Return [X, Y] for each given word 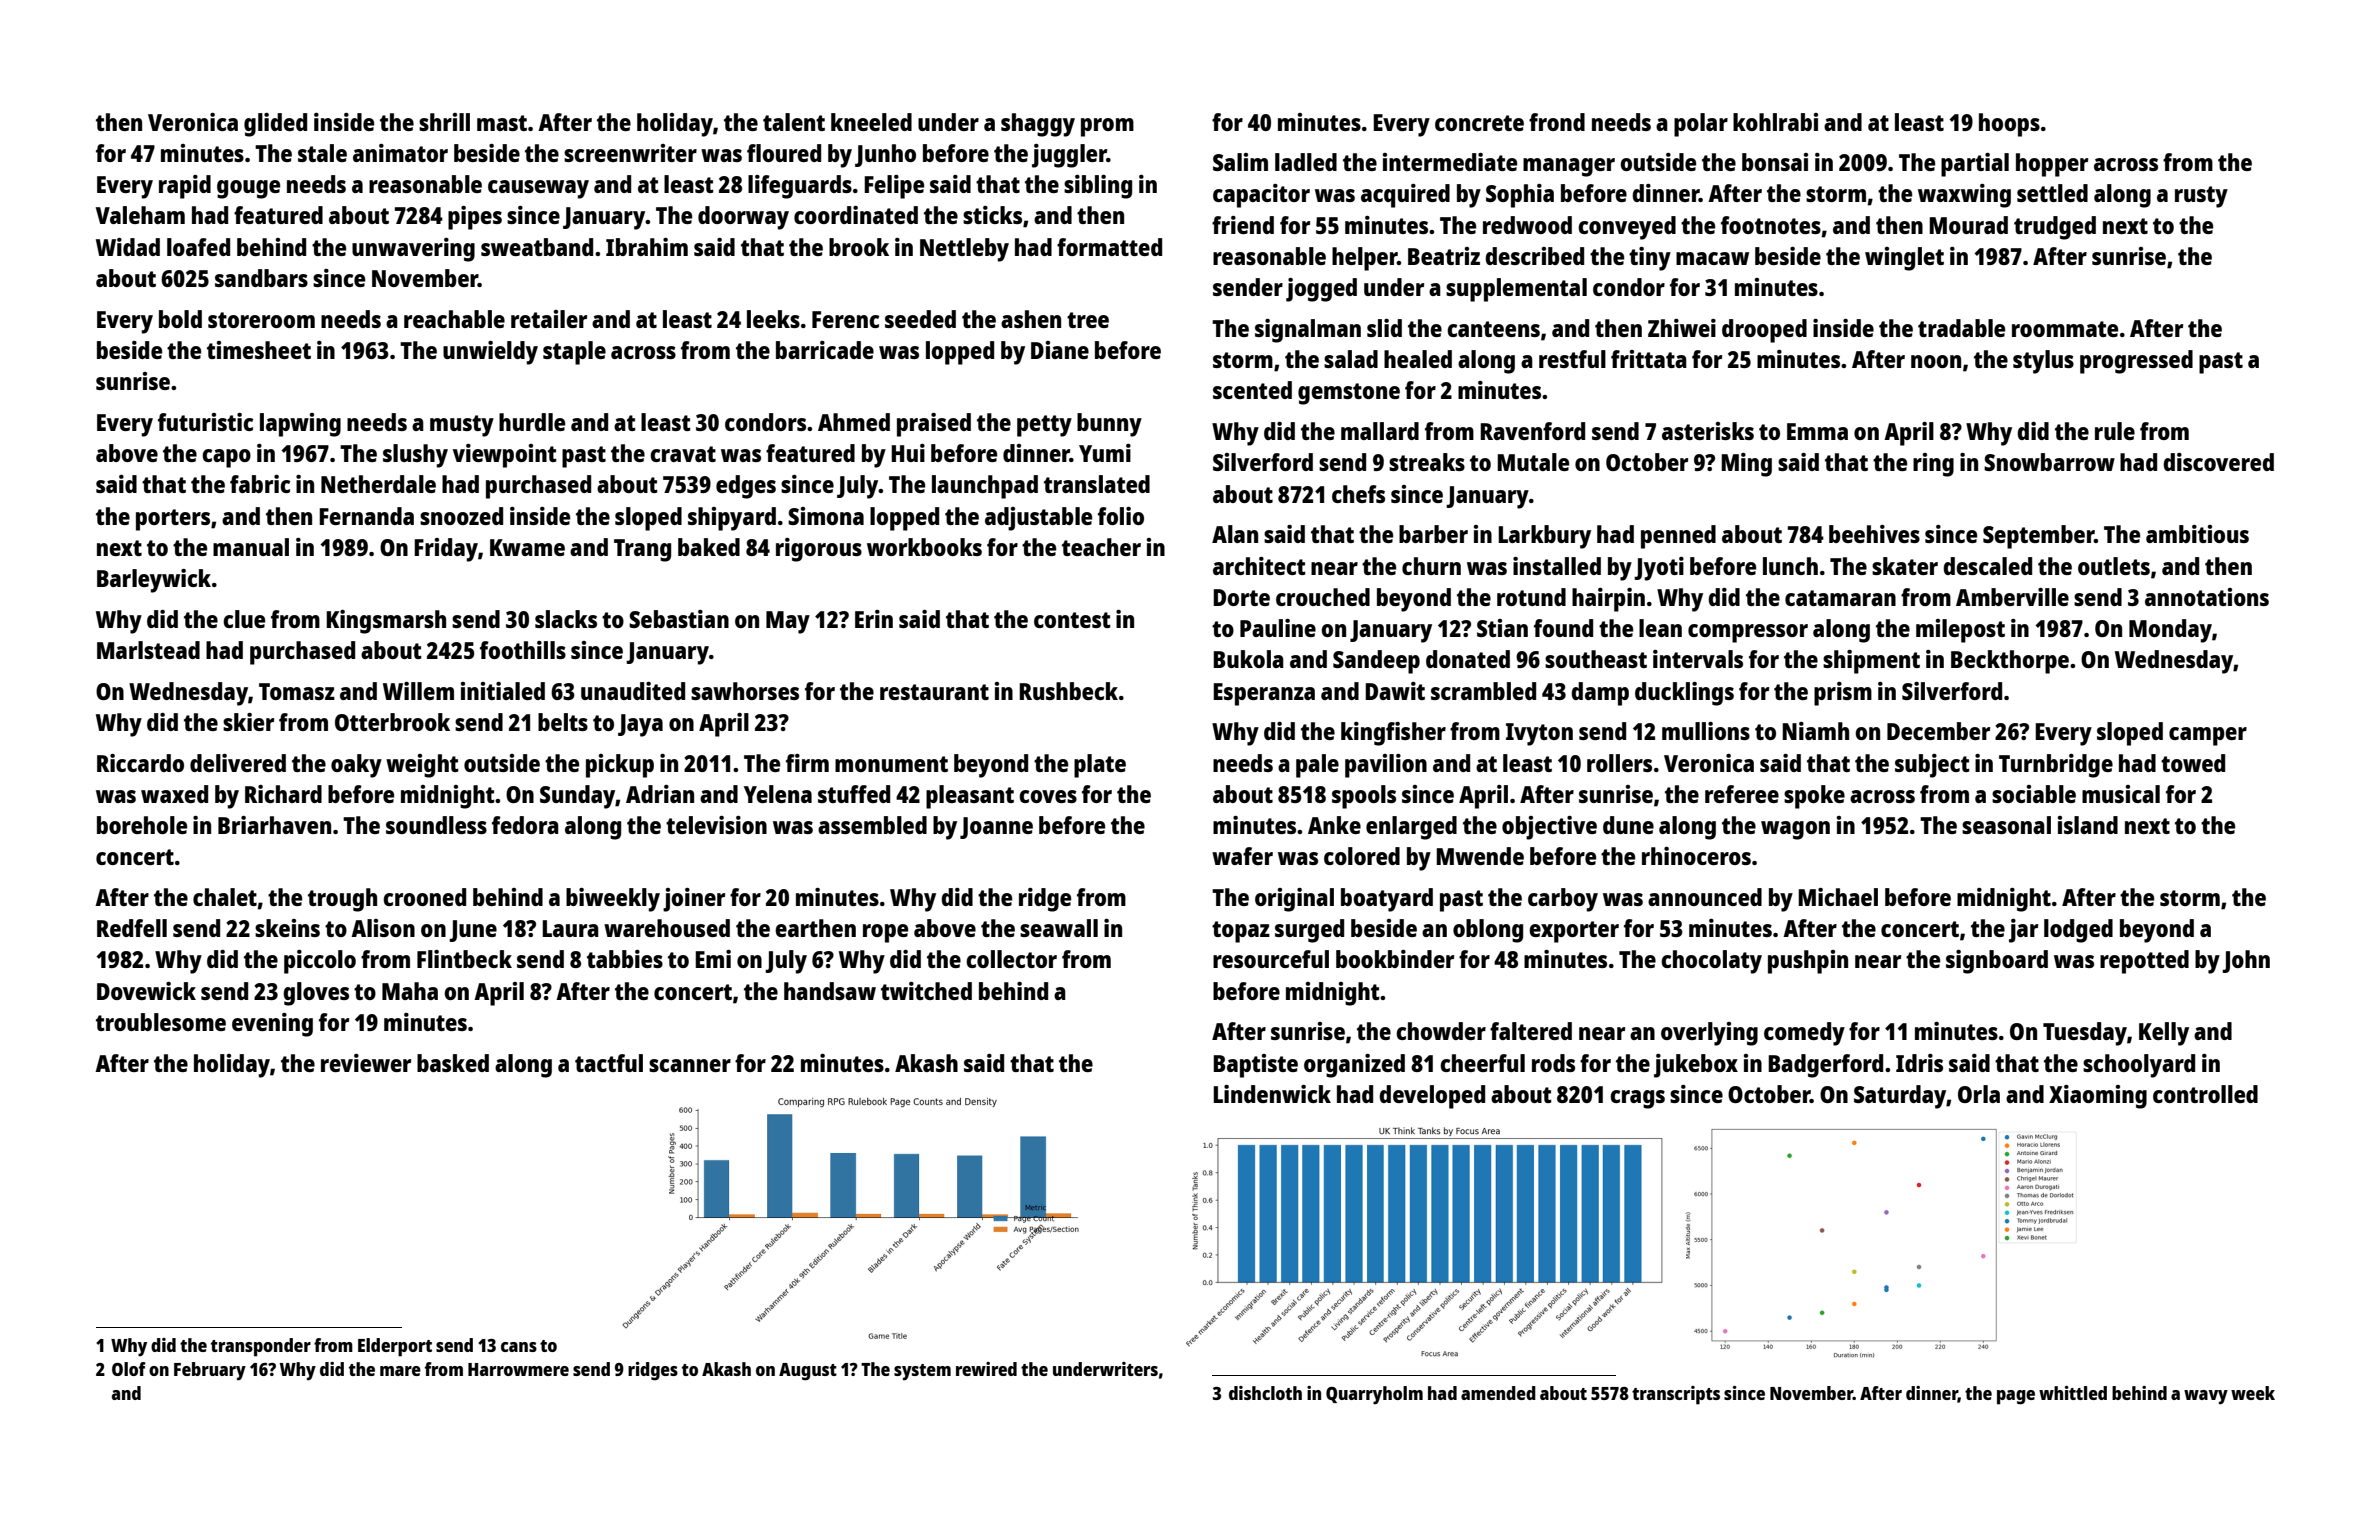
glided [275, 125]
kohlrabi [1775, 122]
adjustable [1038, 519]
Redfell [132, 928]
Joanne [996, 828]
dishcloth [1265, 1393]
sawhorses [745, 691]
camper [2208, 736]
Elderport [395, 1347]
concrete [1479, 123]
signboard [1997, 962]
